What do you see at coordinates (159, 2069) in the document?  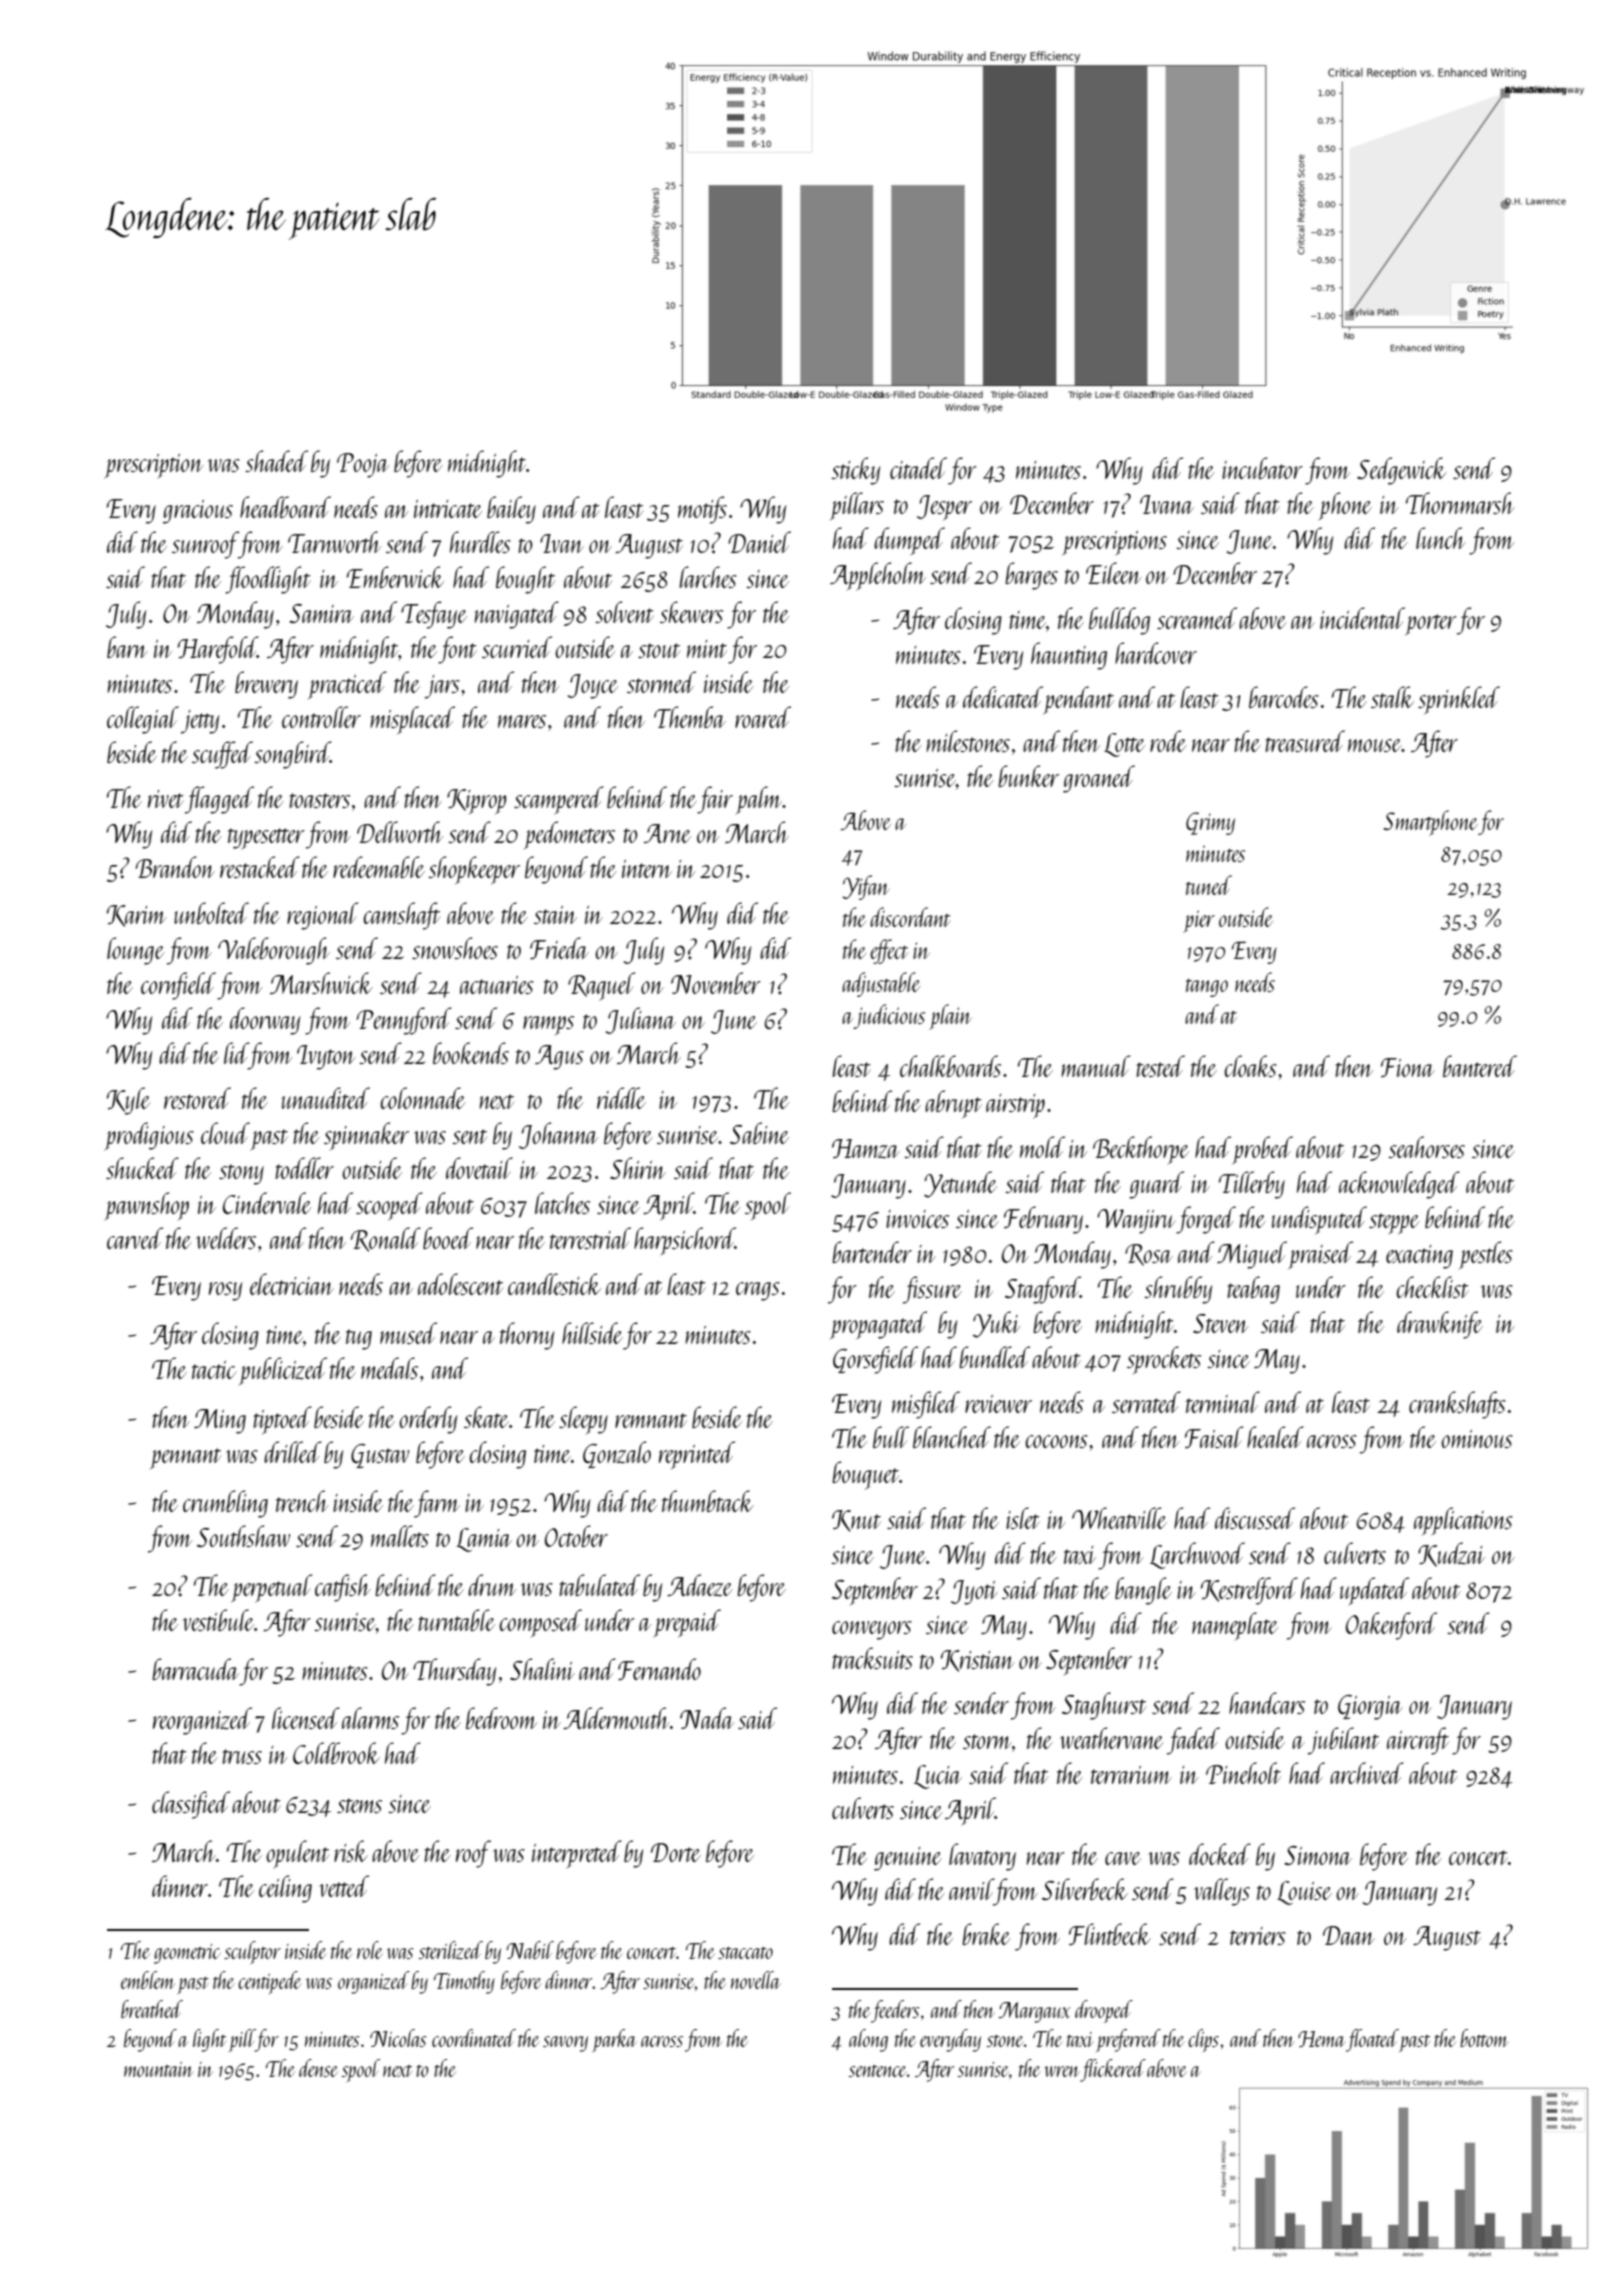 I see `mountain` at bounding box center [159, 2069].
